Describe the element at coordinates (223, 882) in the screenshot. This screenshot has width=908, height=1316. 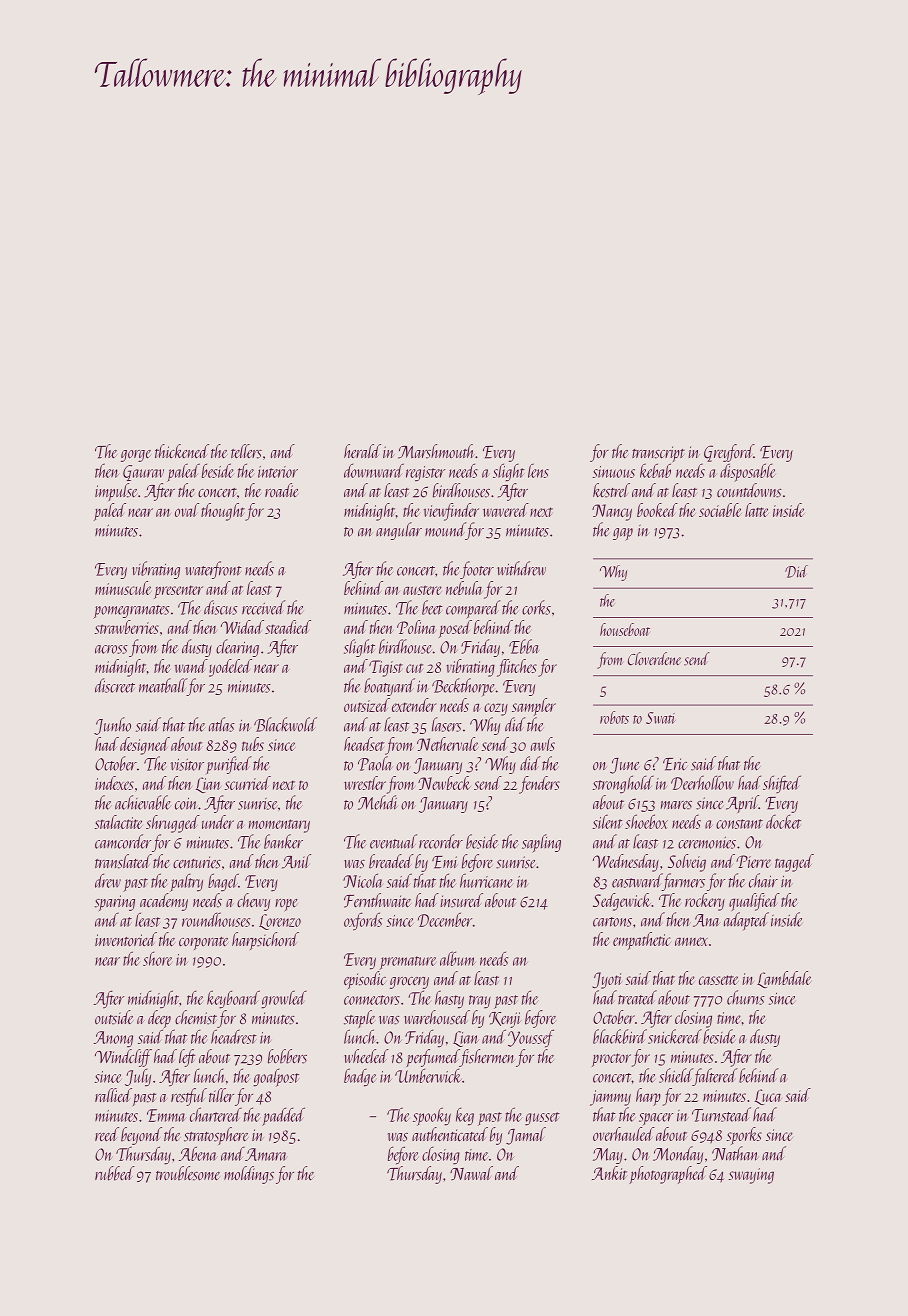
I see `bagel` at that location.
